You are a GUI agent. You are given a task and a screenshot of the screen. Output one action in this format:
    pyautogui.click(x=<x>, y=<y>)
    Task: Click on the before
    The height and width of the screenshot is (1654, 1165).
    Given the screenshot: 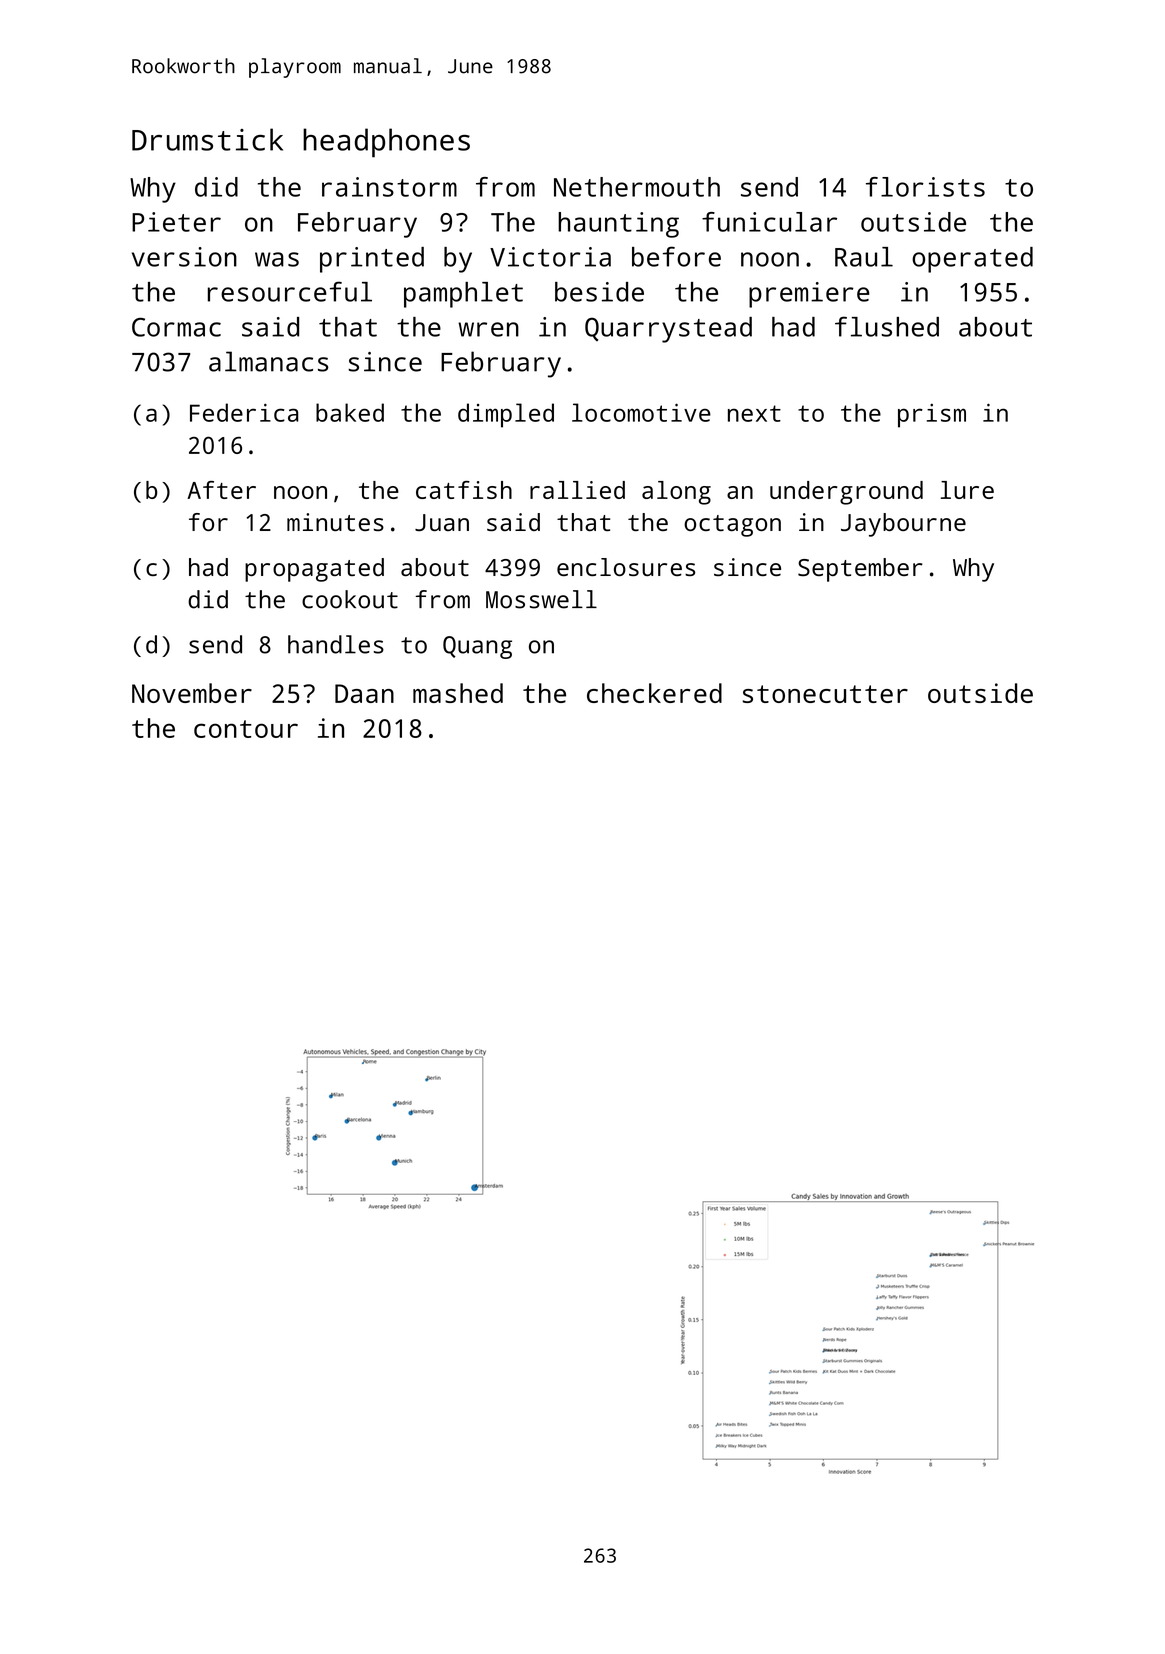 What is the action you would take?
    pyautogui.click(x=676, y=256)
